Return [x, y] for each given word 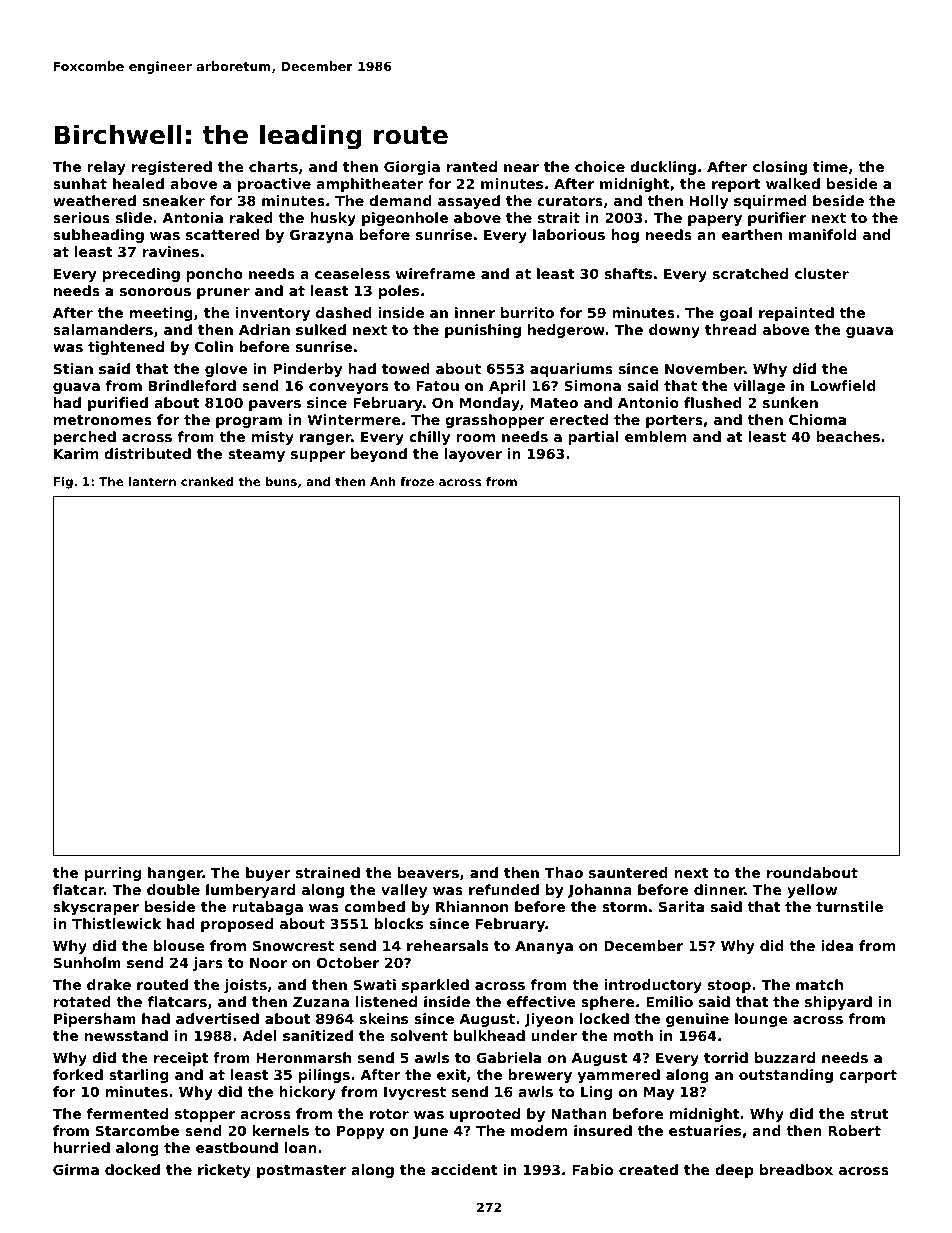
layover [473, 455]
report [736, 185]
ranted [472, 166]
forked [78, 1074]
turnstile [849, 906]
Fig [63, 483]
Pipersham [95, 1020]
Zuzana [321, 1002]
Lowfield [843, 385]
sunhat [80, 183]
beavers [428, 872]
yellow [812, 891]
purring [113, 874]
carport [868, 1076]
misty [272, 438]
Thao [564, 872]
